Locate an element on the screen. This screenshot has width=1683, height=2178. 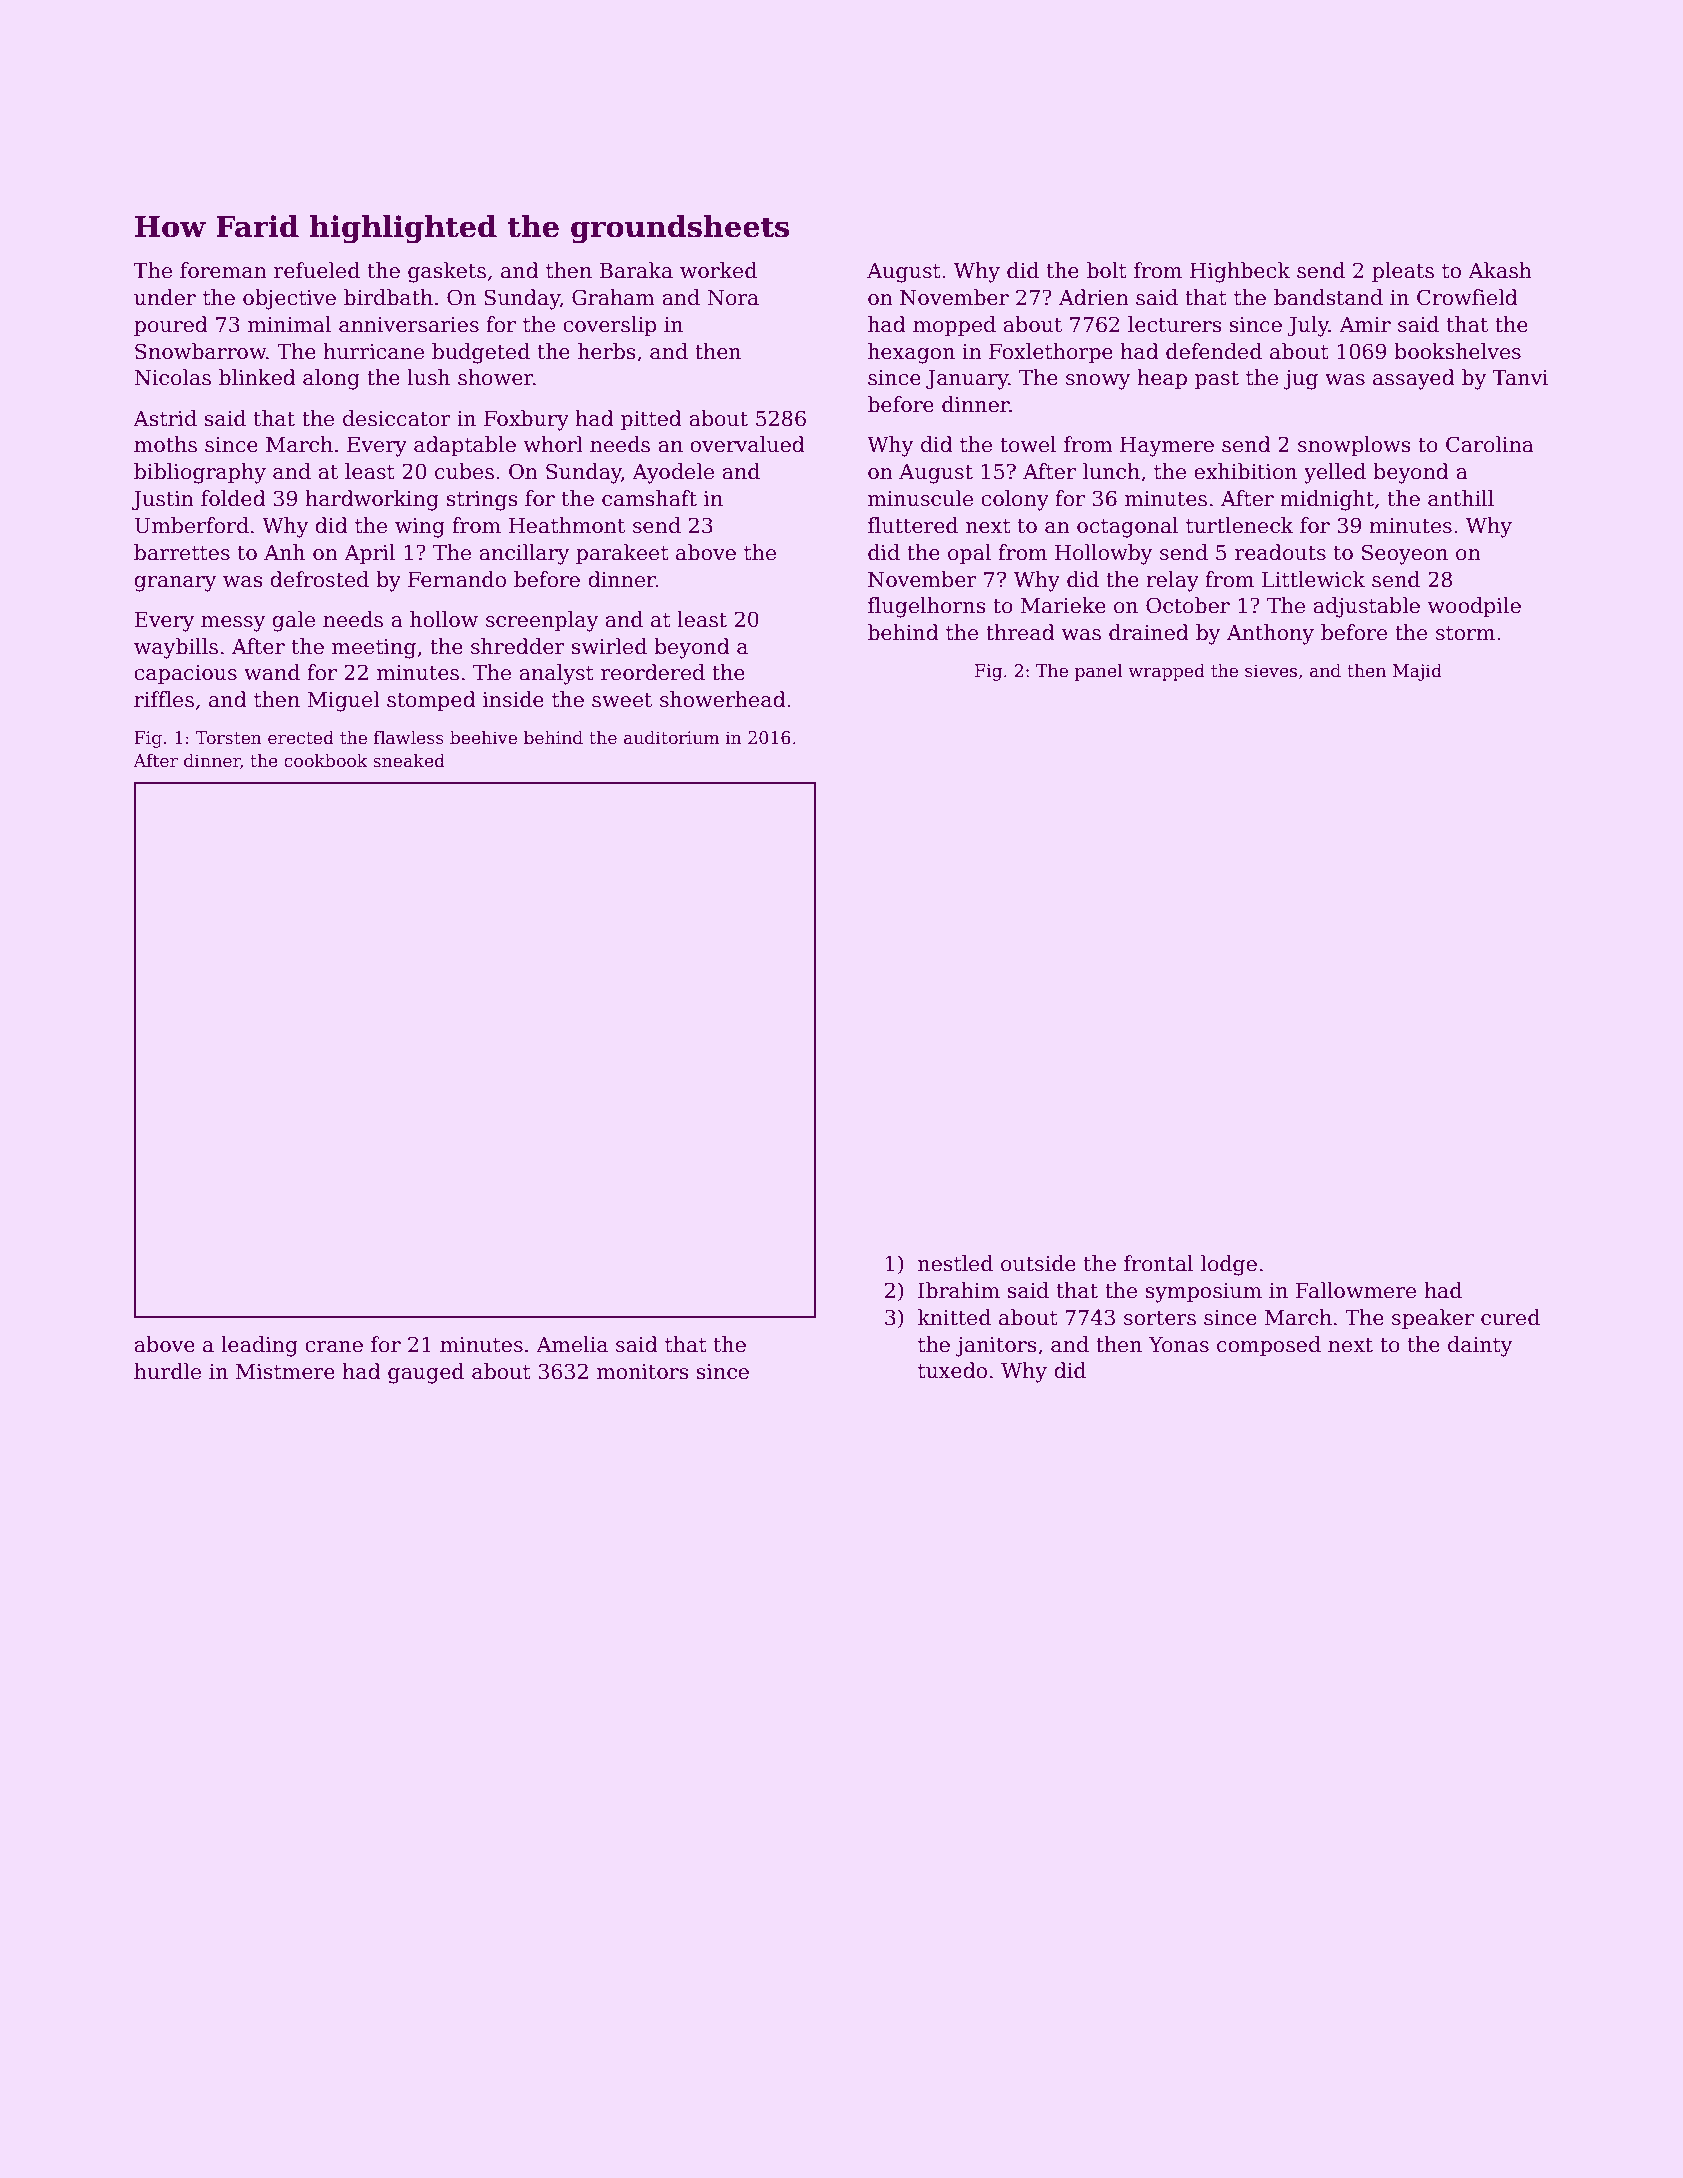
sweet is located at coordinates (622, 700).
